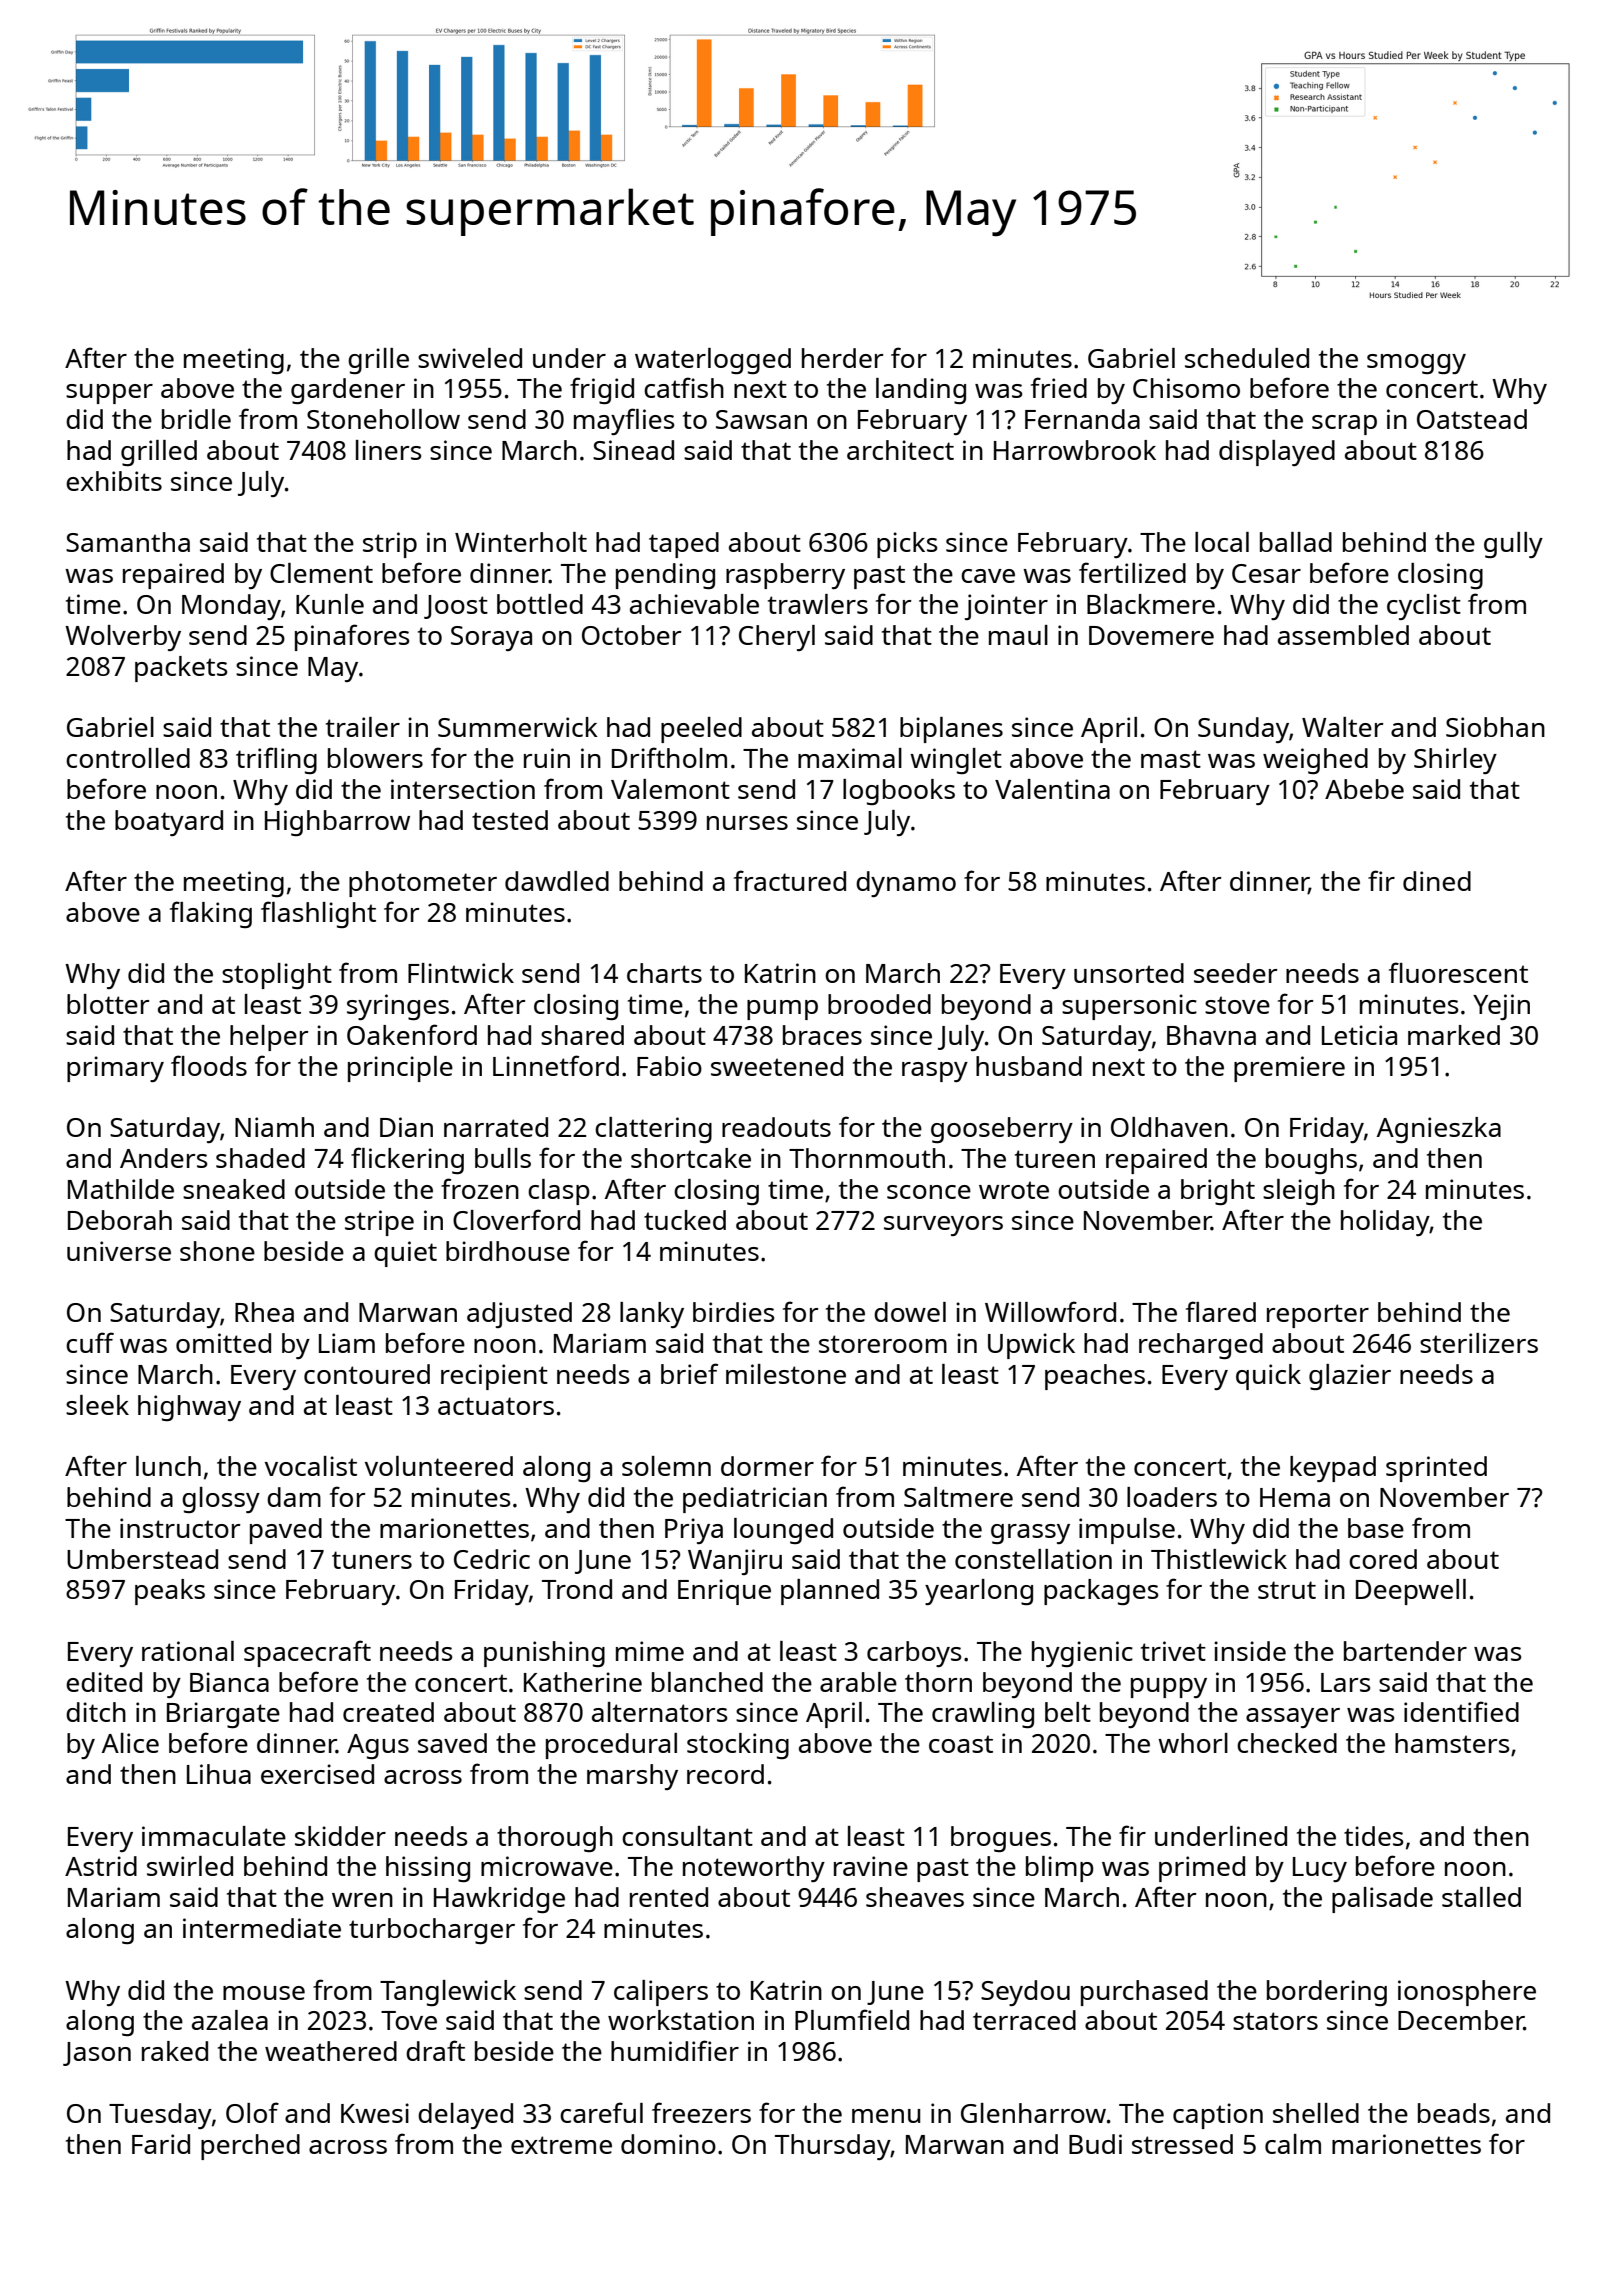 This page has height=2292, width=1620. What do you see at coordinates (843, 358) in the page?
I see `herder` at bounding box center [843, 358].
